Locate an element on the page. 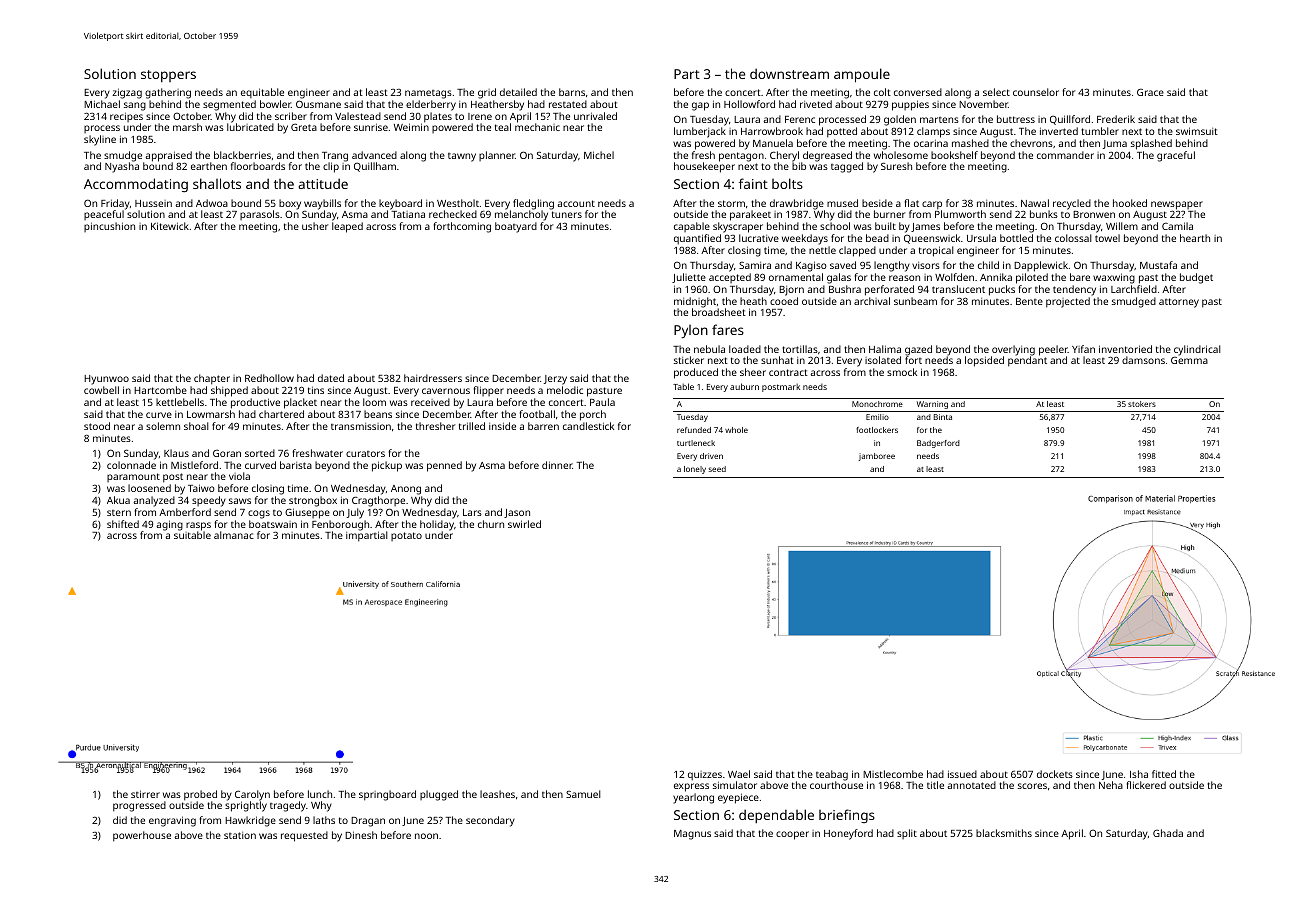 The width and height of the document is (1308, 924). stirrer is located at coordinates (145, 794).
